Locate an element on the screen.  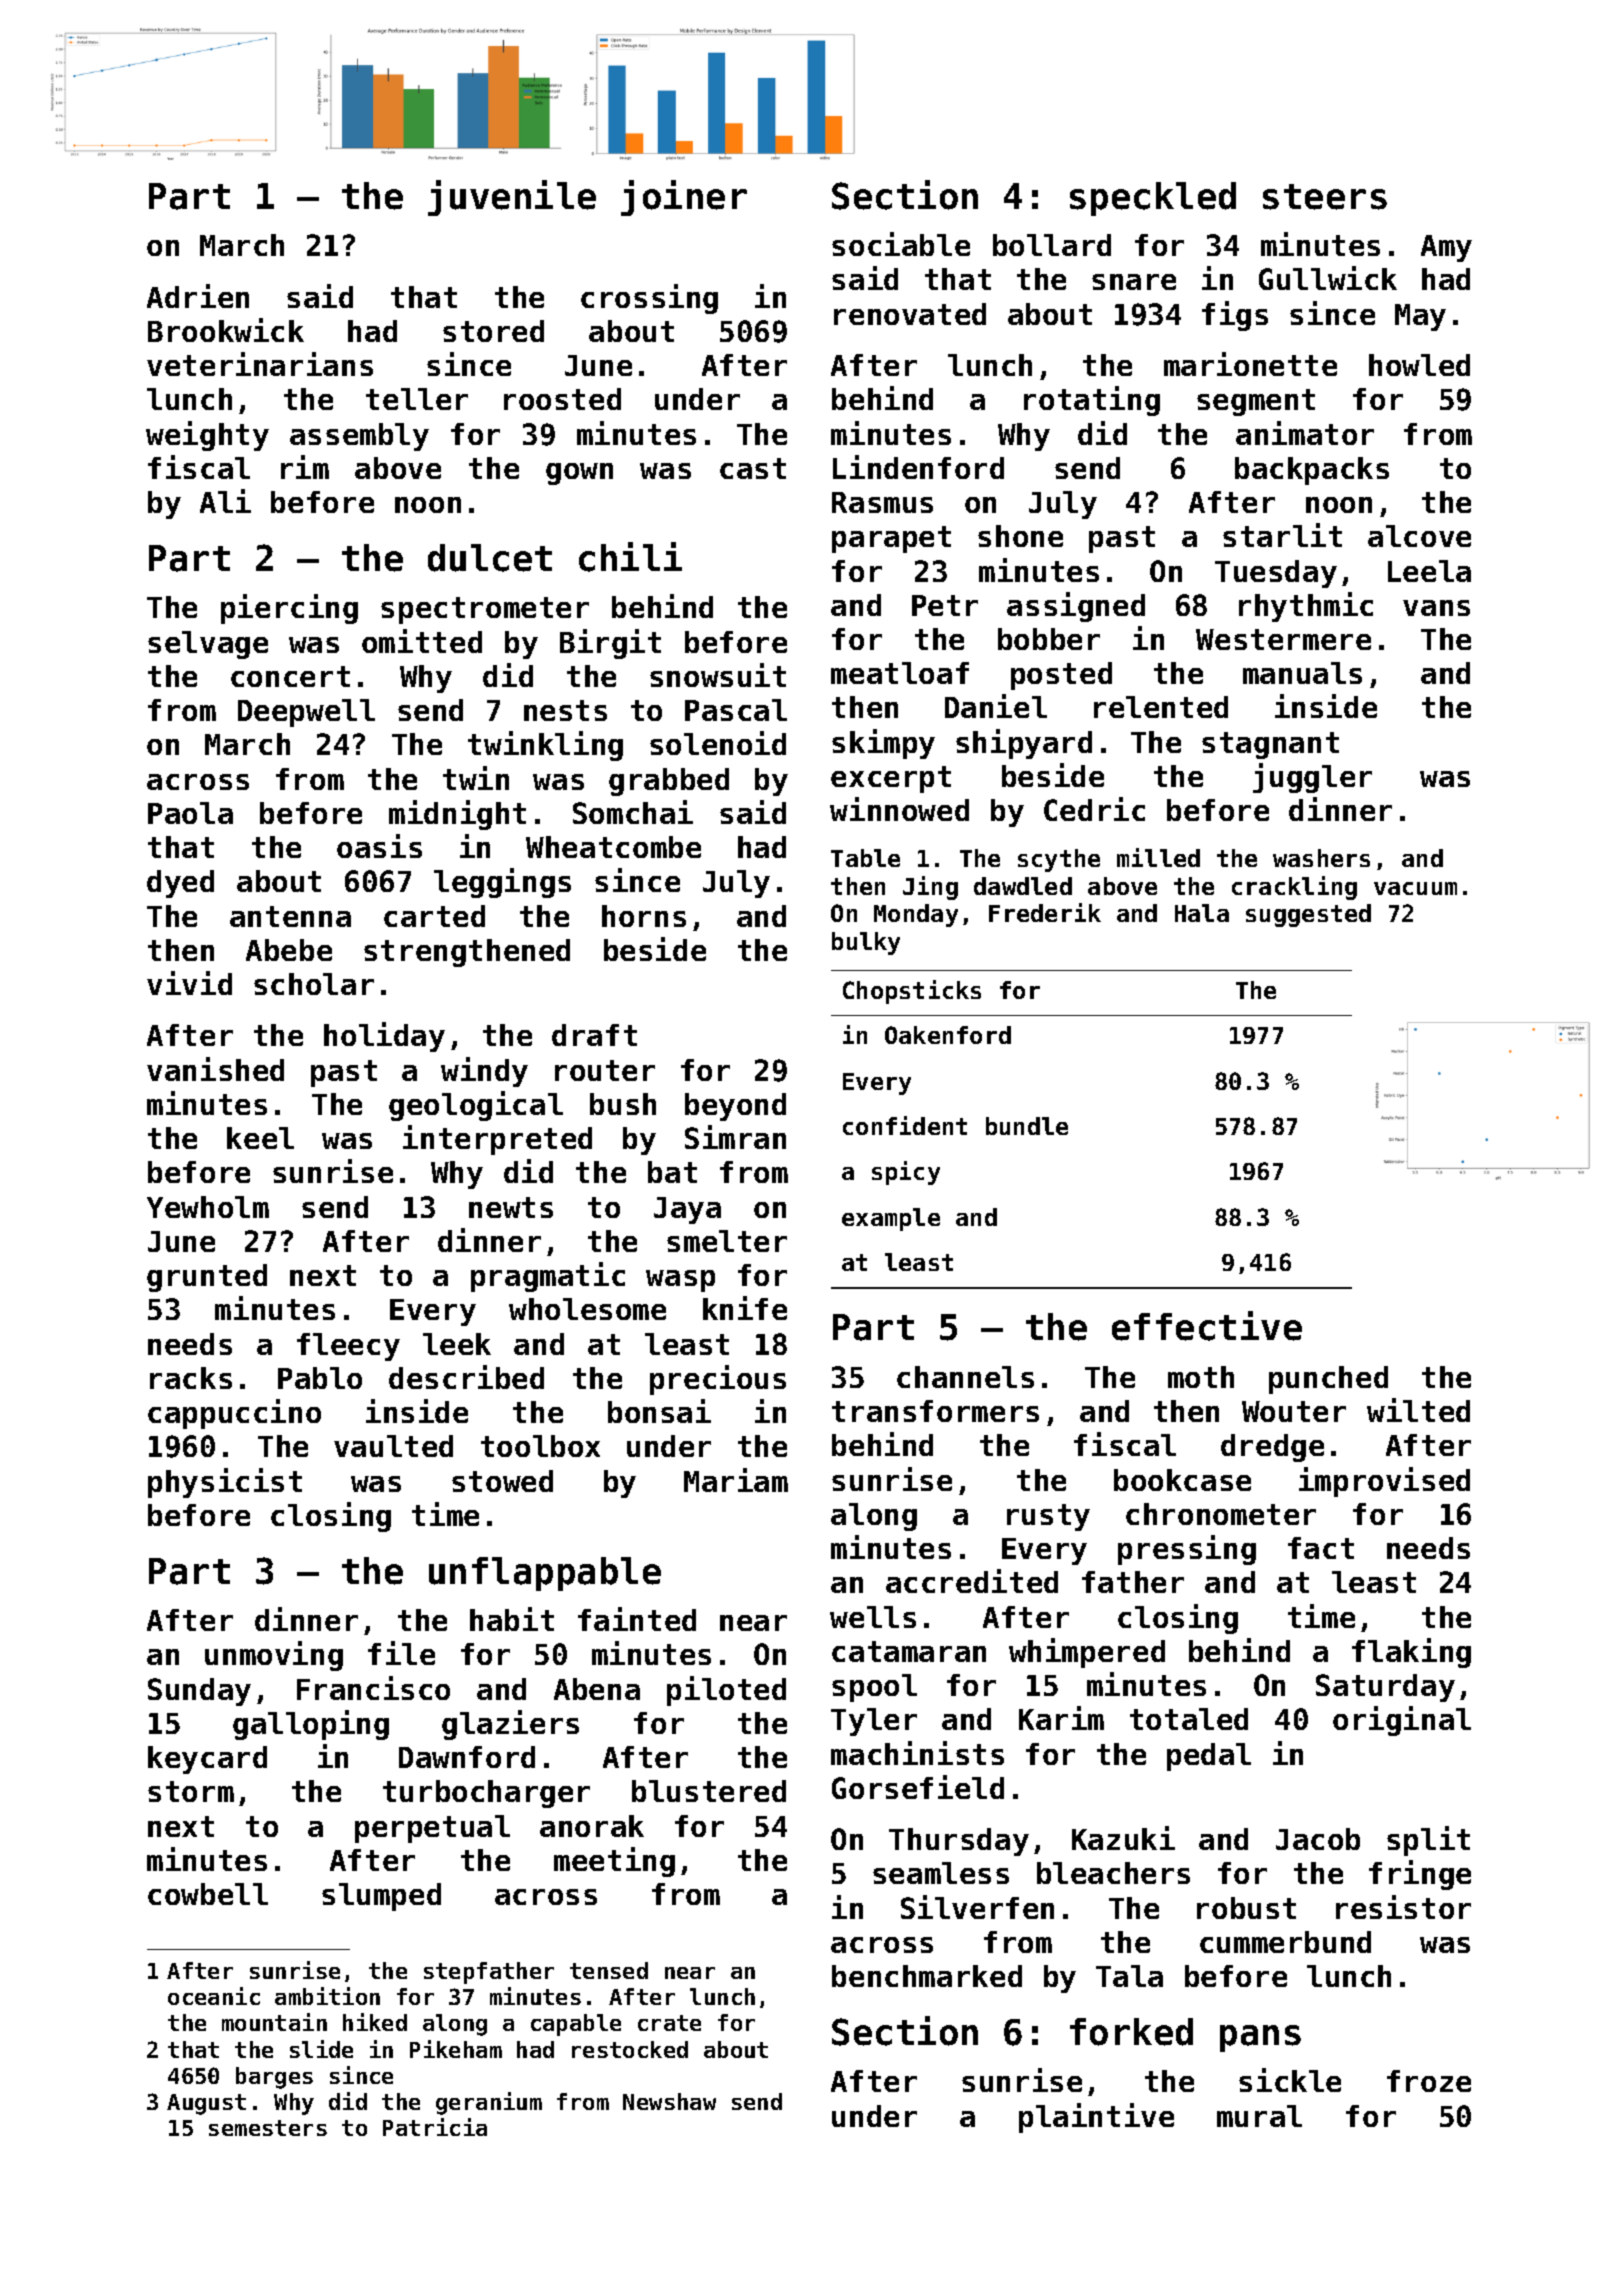
vans is located at coordinates (1436, 608).
